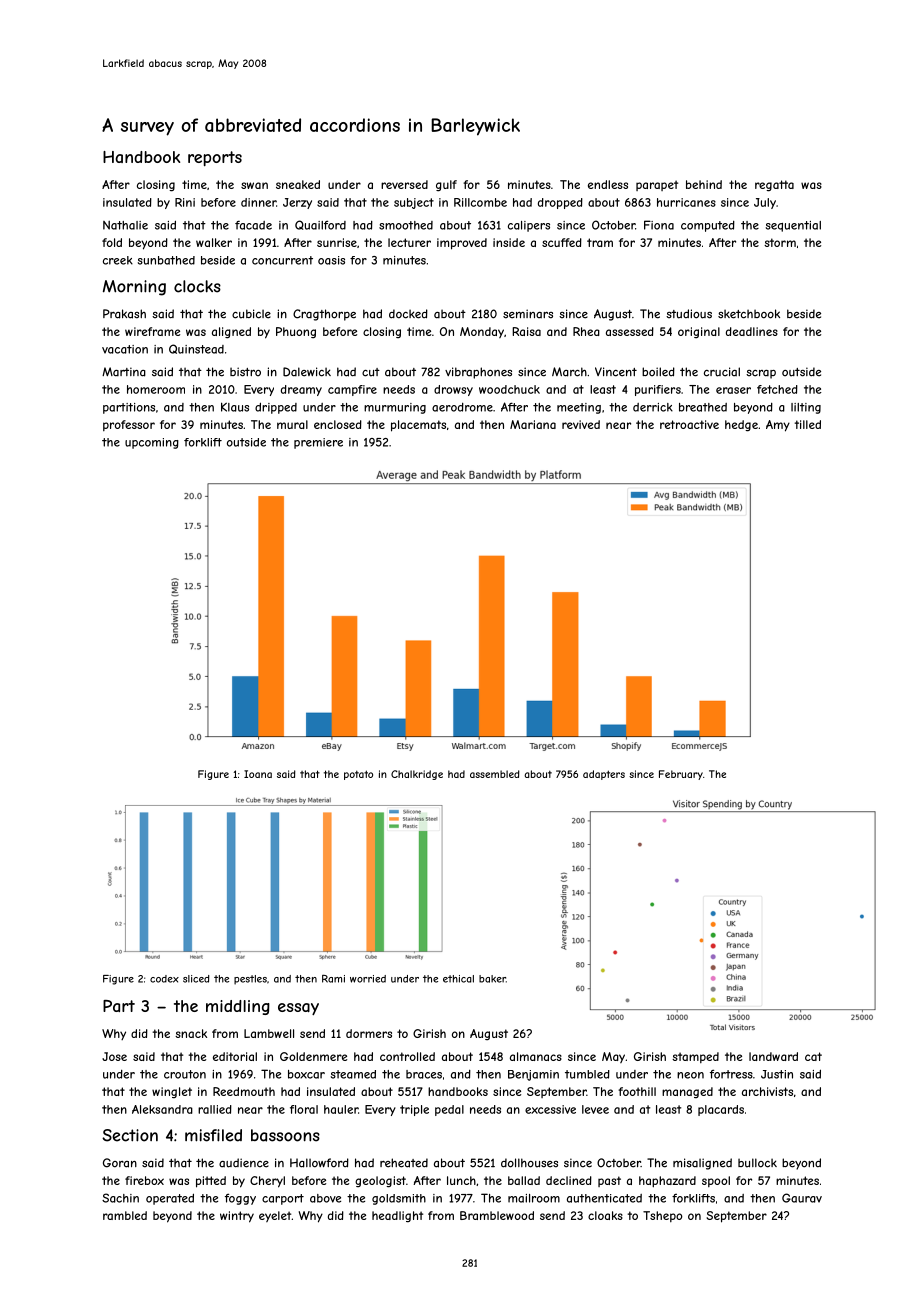  What do you see at coordinates (125, 225) in the image?
I see `Nathalie` at bounding box center [125, 225].
